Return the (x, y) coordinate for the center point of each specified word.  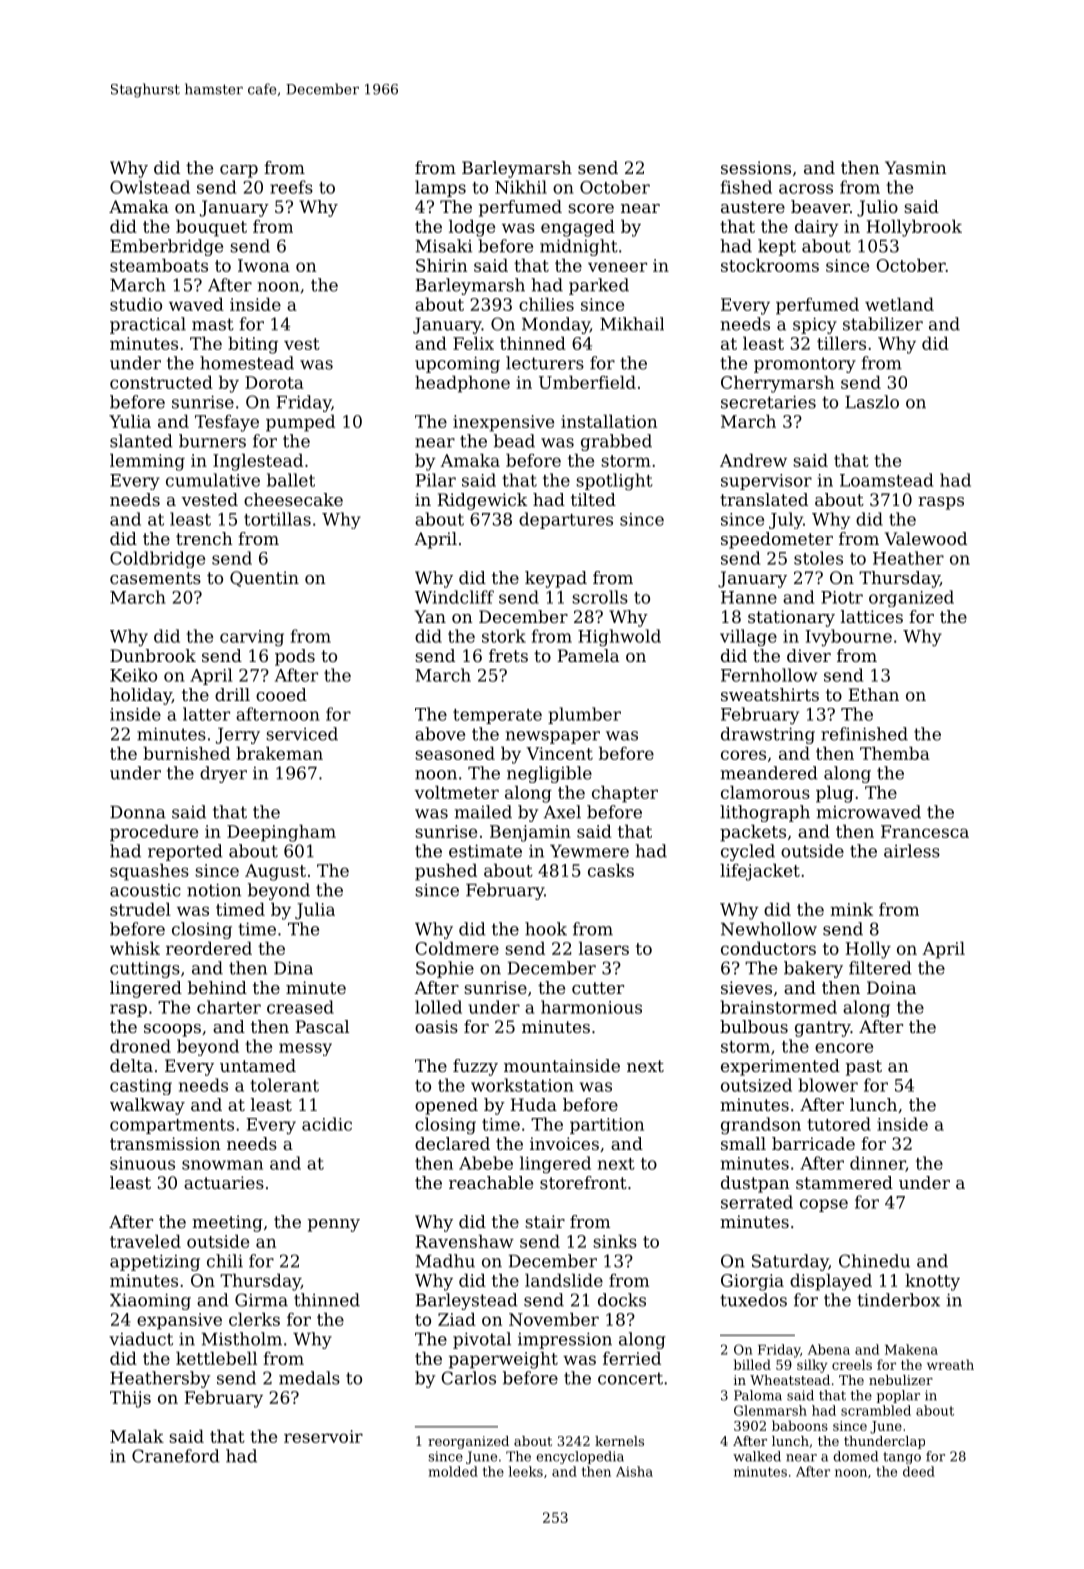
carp (239, 171)
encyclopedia (580, 1457)
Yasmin (916, 167)
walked (757, 1456)
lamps (440, 188)
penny (334, 1225)
